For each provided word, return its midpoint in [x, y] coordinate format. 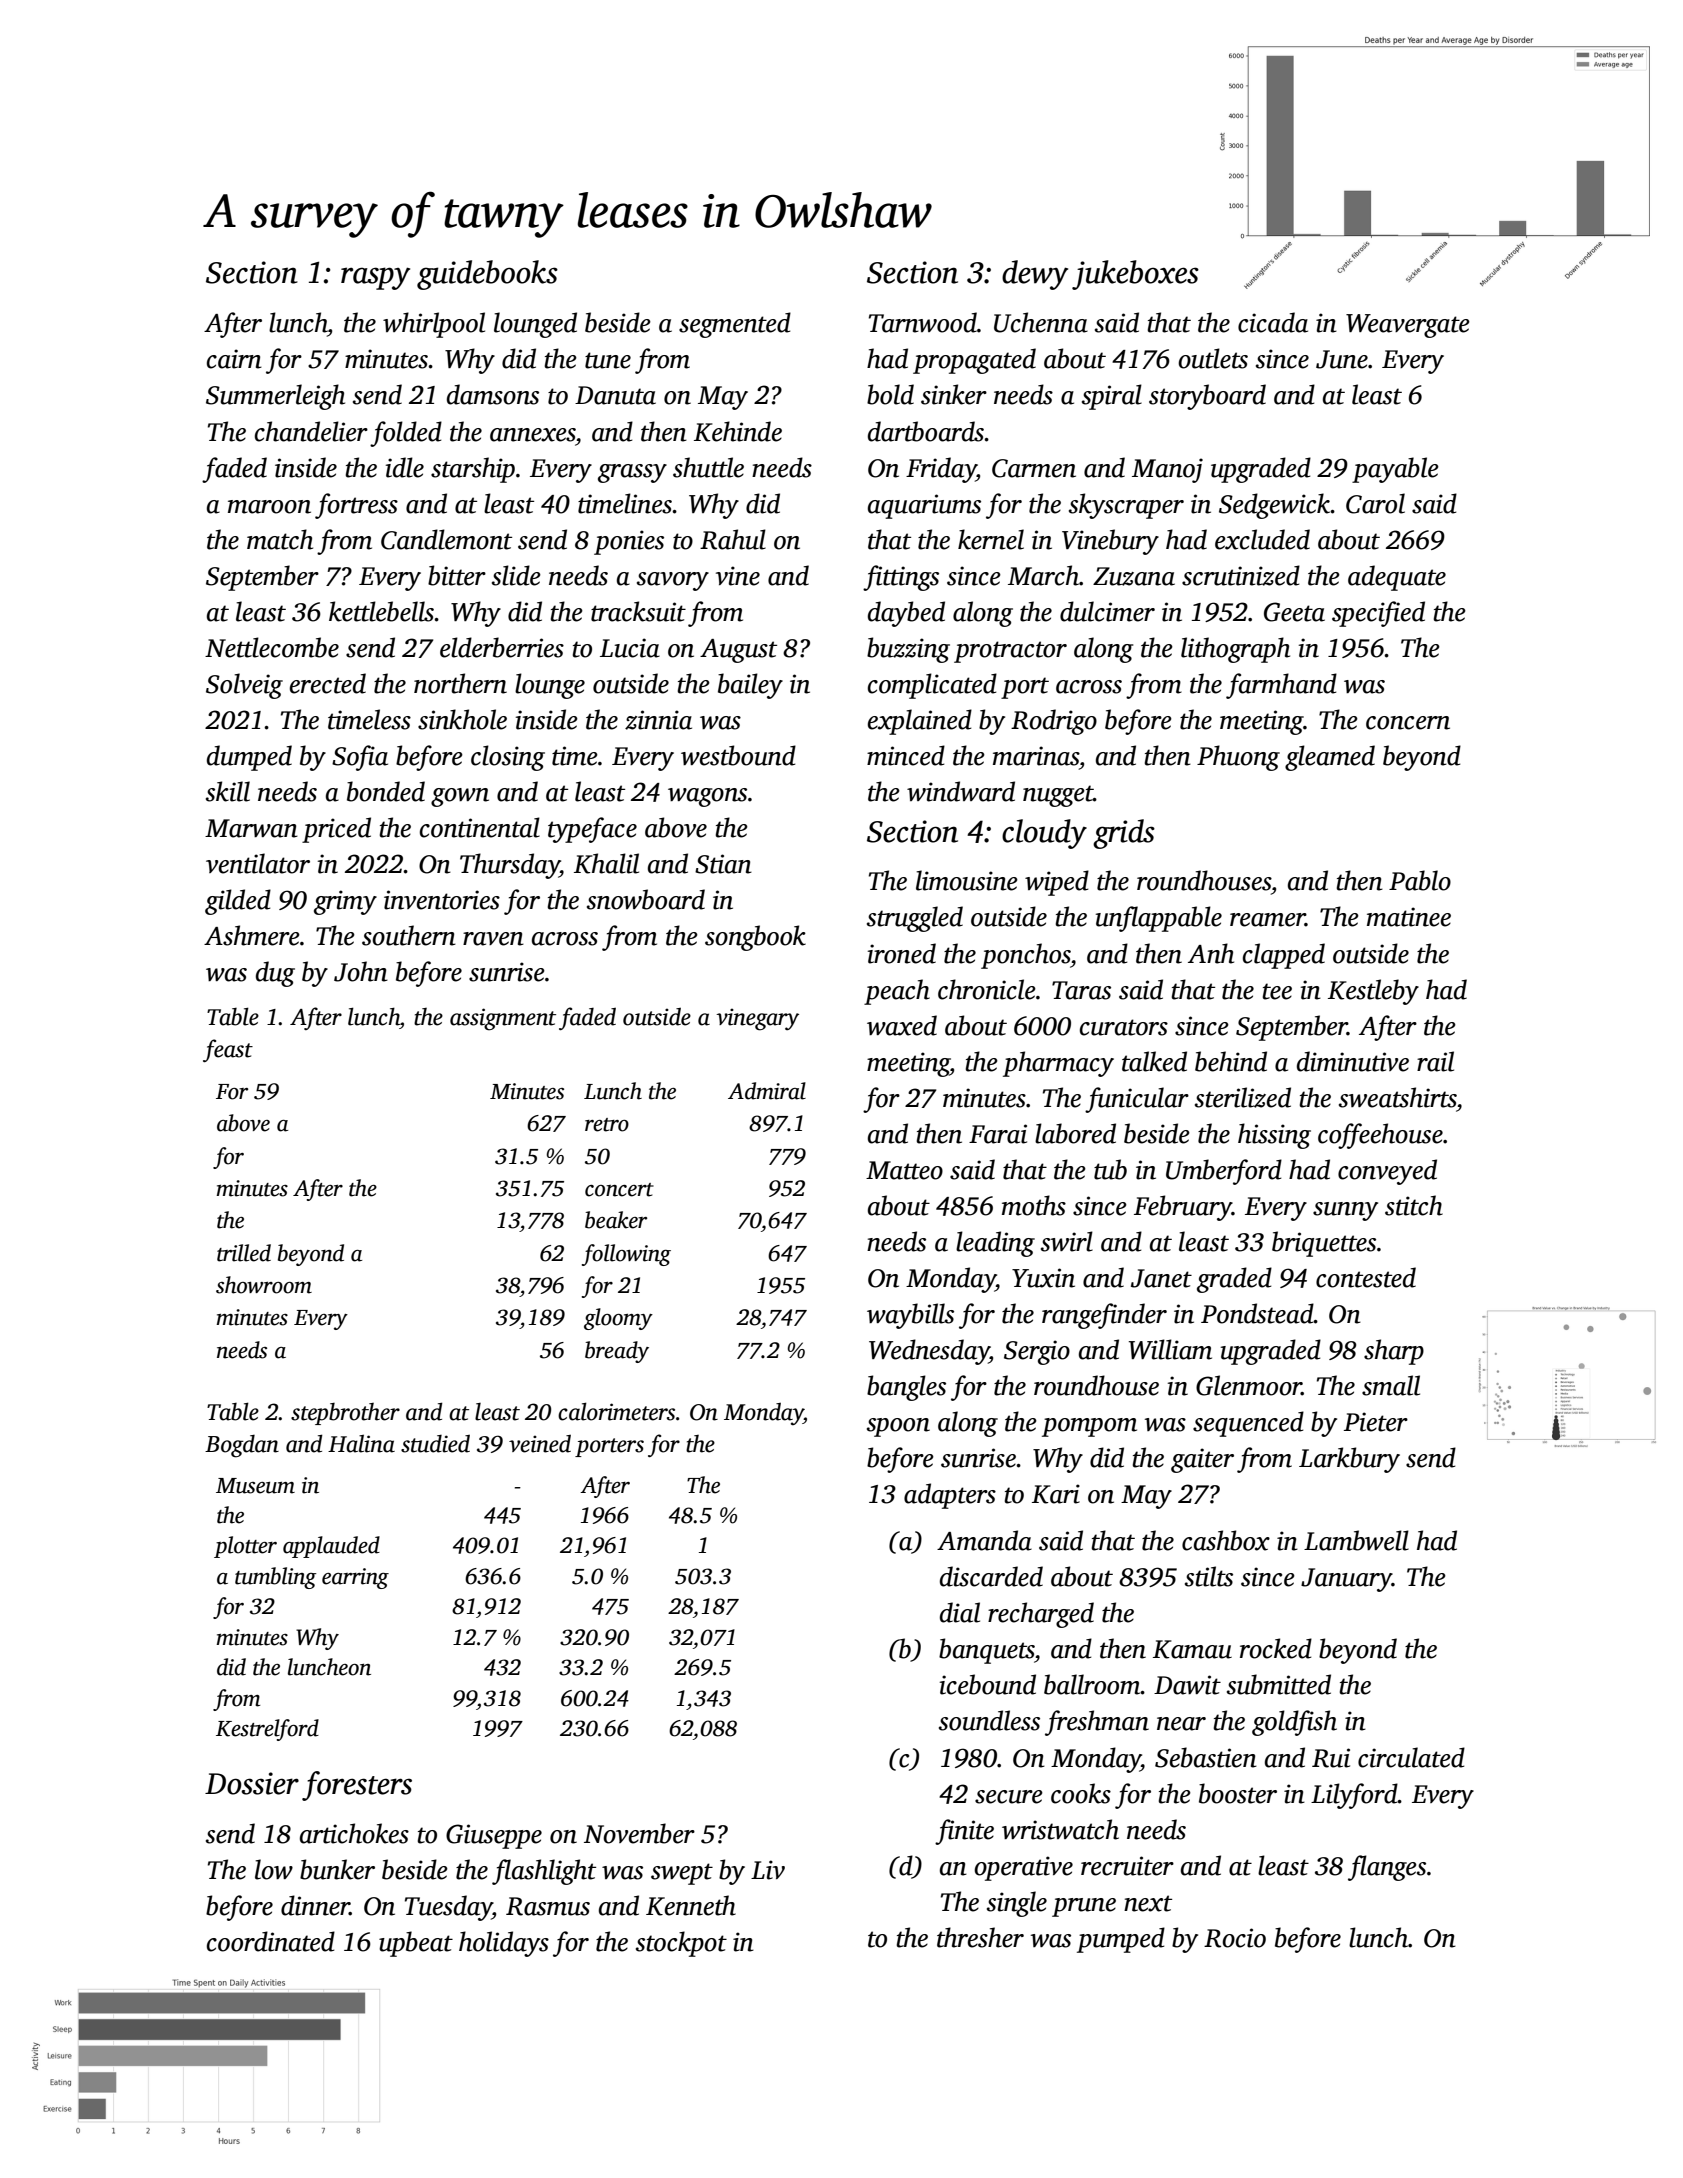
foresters [357, 1786]
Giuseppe [494, 1836]
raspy [375, 278]
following [626, 1255]
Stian [723, 864]
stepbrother [345, 1414]
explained [920, 722]
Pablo [1420, 880]
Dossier [252, 1783]
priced [336, 830]
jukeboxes [1135, 275]
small [1391, 1385]
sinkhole [462, 719]
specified [1378, 614]
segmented [735, 325]
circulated [1411, 1757]
